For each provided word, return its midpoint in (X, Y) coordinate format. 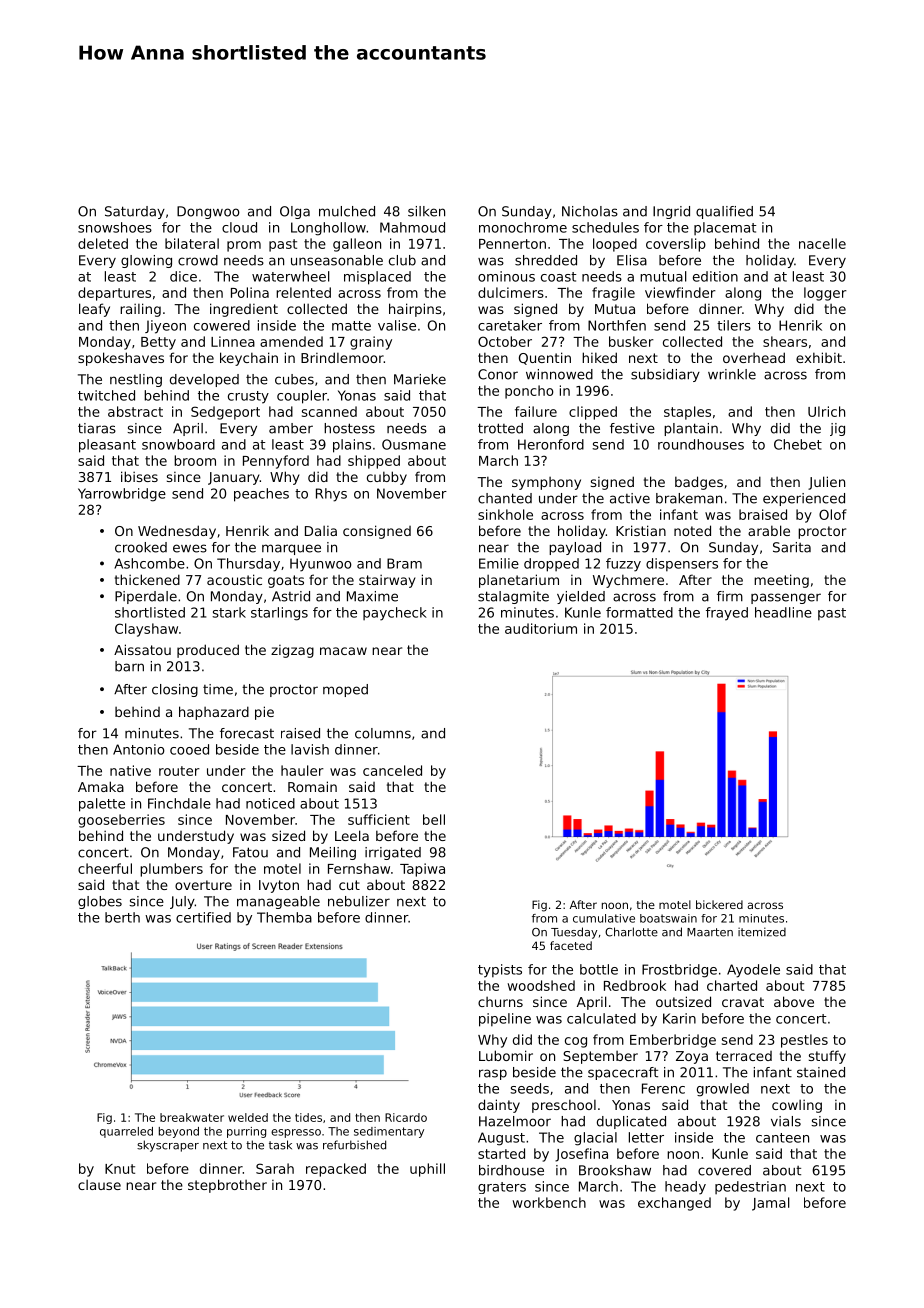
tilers (734, 325)
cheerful (105, 868)
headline (783, 612)
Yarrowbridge (122, 495)
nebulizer (359, 901)
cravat (743, 1002)
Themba (284, 917)
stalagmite (513, 597)
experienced (804, 499)
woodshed (541, 985)
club (402, 260)
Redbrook (635, 985)
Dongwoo (208, 212)
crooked (141, 547)
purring (246, 1132)
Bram (404, 563)
